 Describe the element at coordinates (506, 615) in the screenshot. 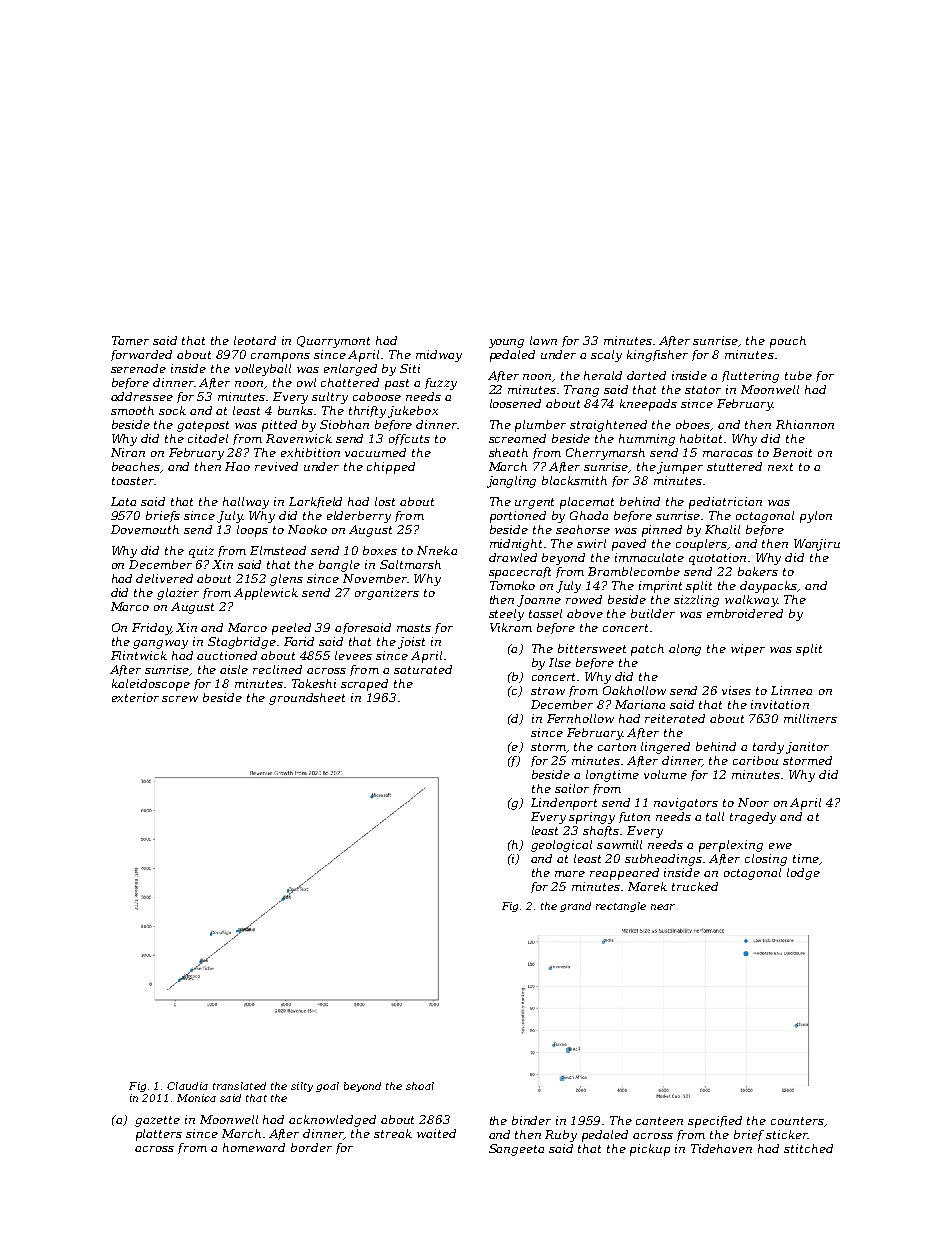

I see `steely` at that location.
